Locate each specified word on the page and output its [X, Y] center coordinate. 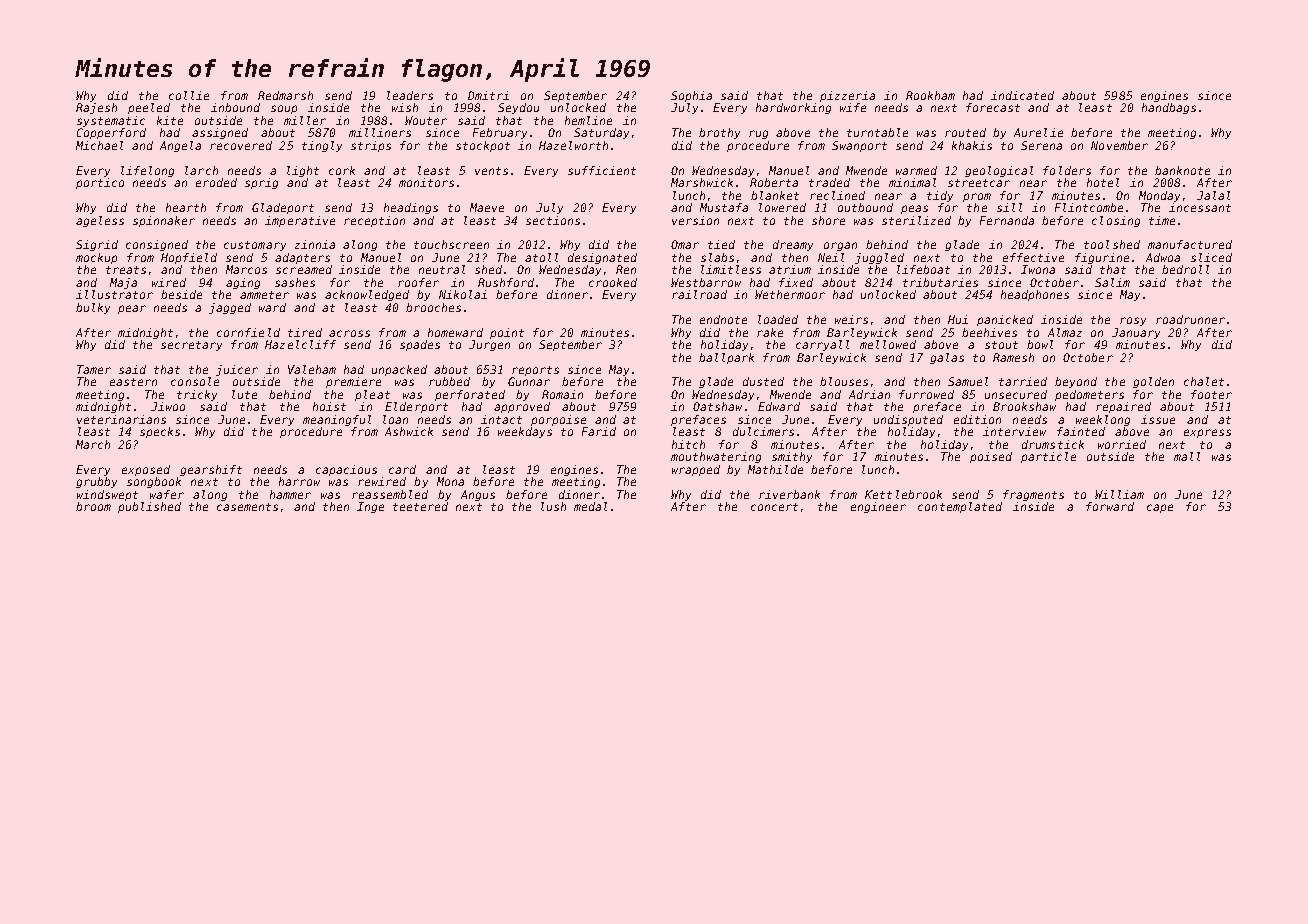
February [500, 133]
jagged [230, 308]
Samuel [968, 381]
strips [371, 146]
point [507, 333]
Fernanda [1007, 220]
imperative [300, 221]
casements [247, 507]
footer [1211, 394]
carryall [822, 345]
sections [553, 220]
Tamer [94, 369]
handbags [1169, 108]
